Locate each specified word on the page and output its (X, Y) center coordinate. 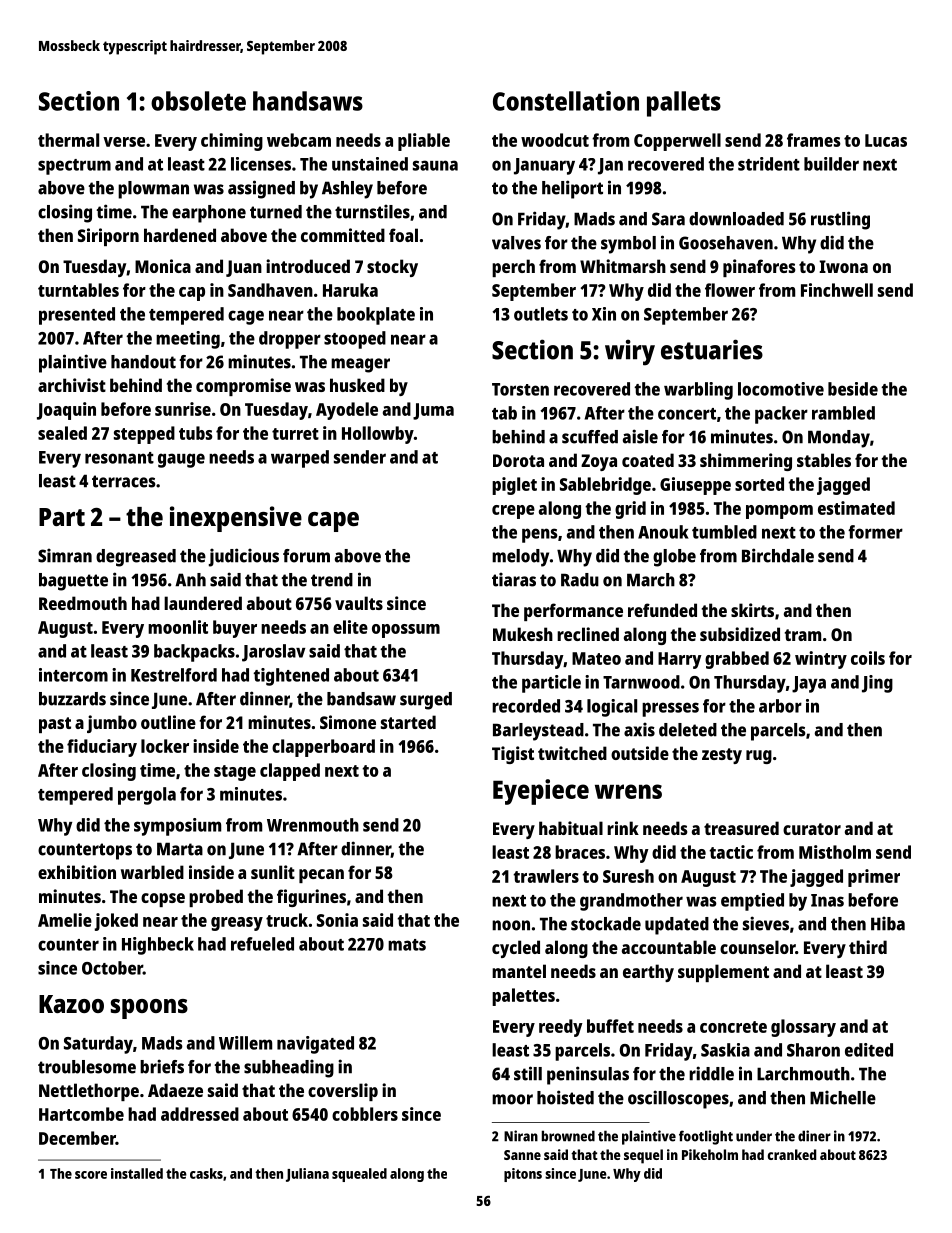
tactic (731, 852)
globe (674, 558)
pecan (321, 876)
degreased (136, 558)
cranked (792, 1154)
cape (333, 522)
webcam (299, 140)
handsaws (308, 101)
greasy (237, 924)
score (91, 1175)
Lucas (886, 140)
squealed (359, 1175)
